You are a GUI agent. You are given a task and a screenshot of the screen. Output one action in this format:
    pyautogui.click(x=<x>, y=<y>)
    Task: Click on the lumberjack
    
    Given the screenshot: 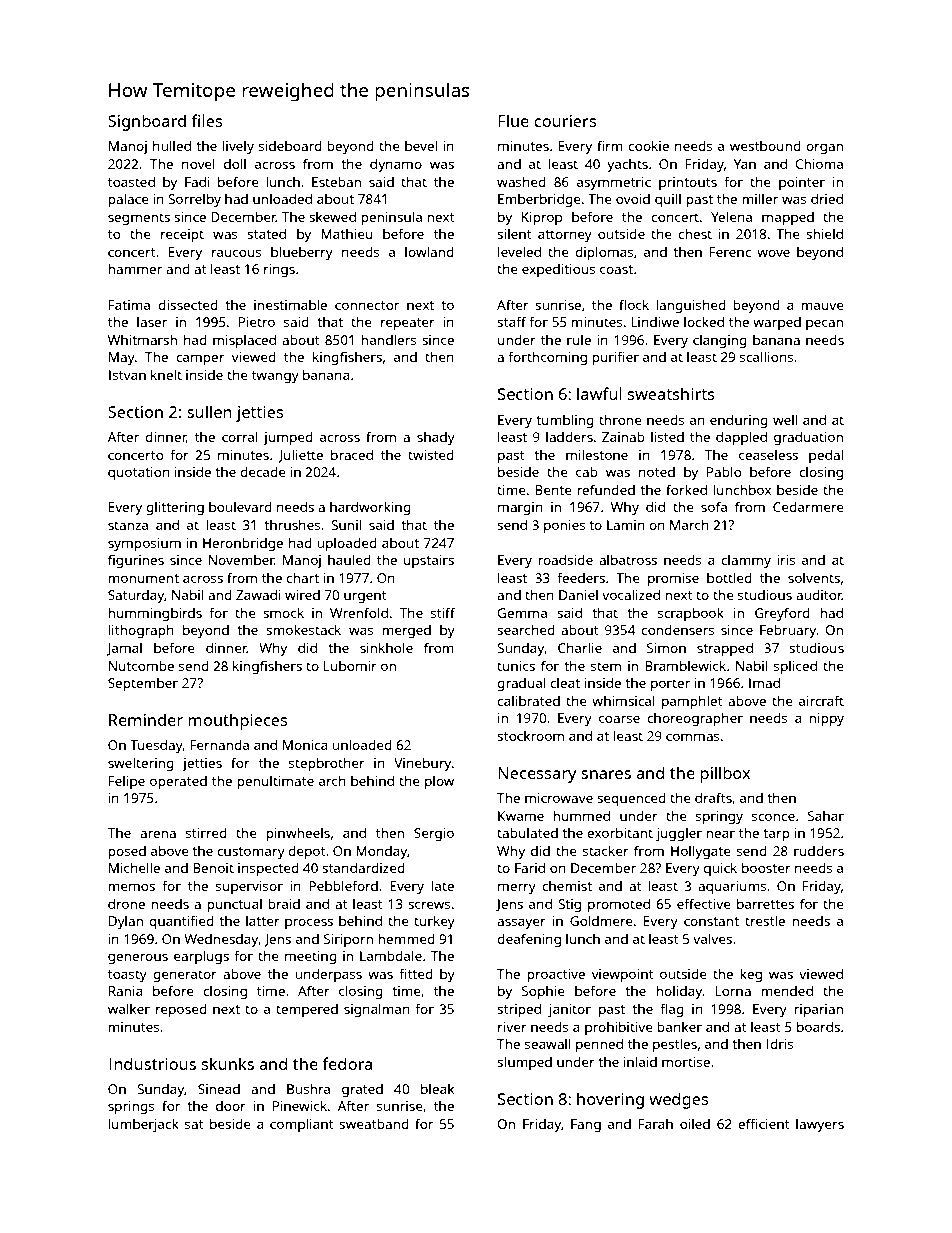 What is the action you would take?
    pyautogui.click(x=143, y=1125)
